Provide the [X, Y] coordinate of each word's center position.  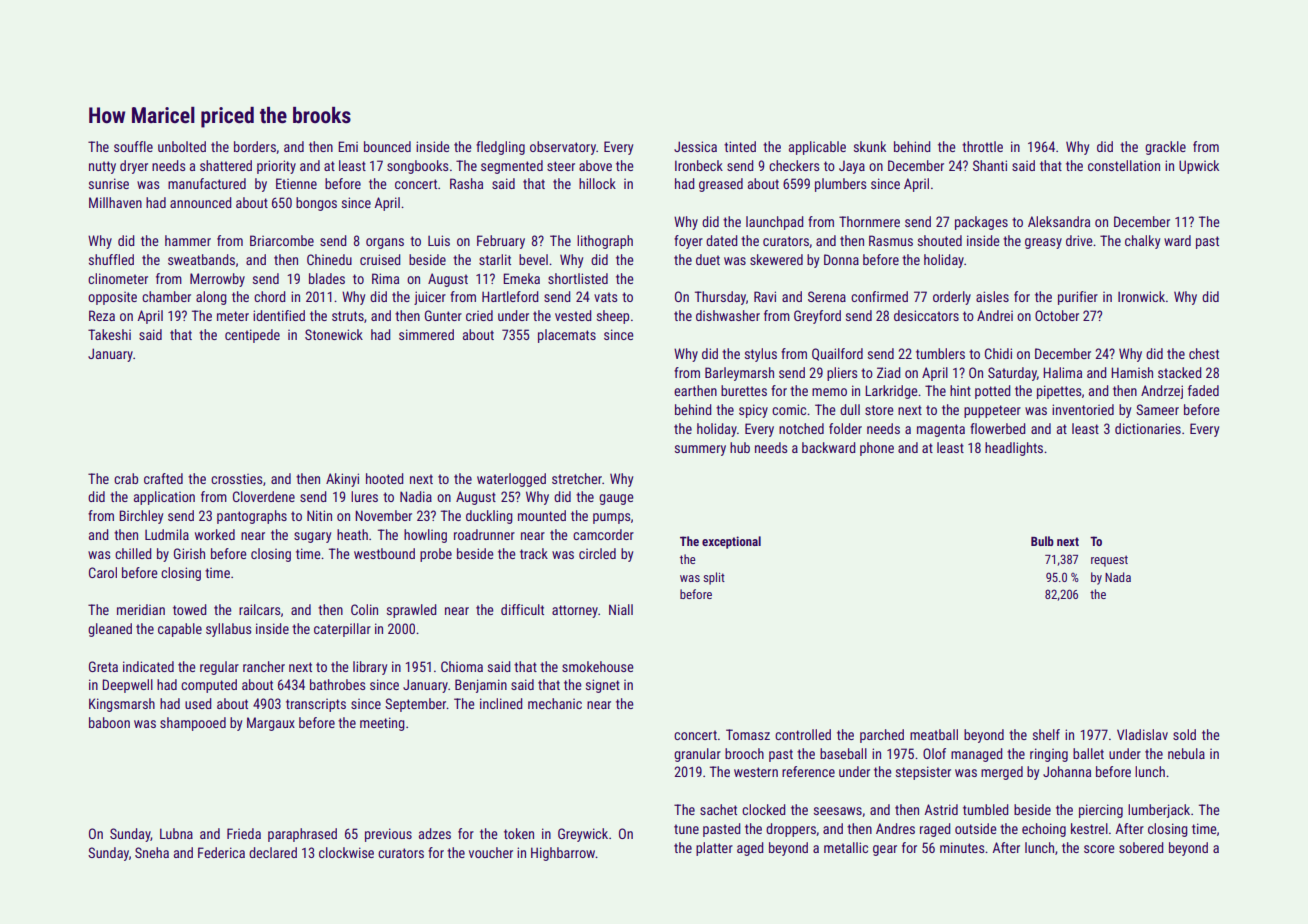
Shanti [990, 165]
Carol [103, 572]
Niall [621, 609]
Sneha [152, 852]
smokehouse [598, 666]
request [1109, 561]
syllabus [228, 630]
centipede [252, 336]
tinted [740, 146]
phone [877, 449]
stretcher [577, 478]
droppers [791, 830]
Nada [1118, 577]
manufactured [207, 183]
